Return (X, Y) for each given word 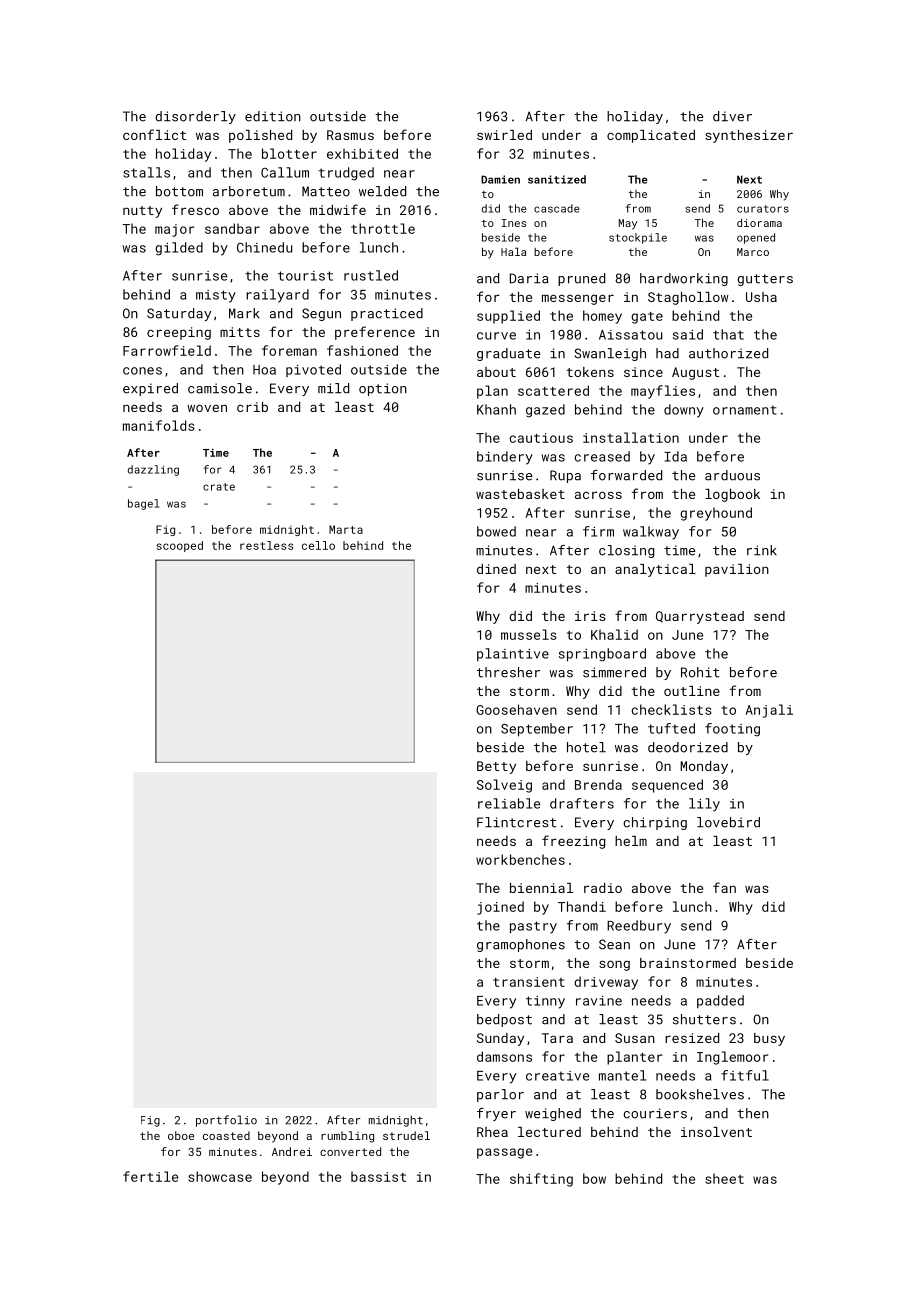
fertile (150, 1176)
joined (500, 908)
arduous (732, 475)
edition (273, 116)
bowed (496, 531)
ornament (745, 410)
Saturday (179, 314)
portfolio (226, 1121)
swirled (504, 135)
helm (631, 841)
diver (732, 116)
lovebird (728, 822)
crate (219, 487)
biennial (541, 888)
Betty (496, 767)
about (496, 372)
